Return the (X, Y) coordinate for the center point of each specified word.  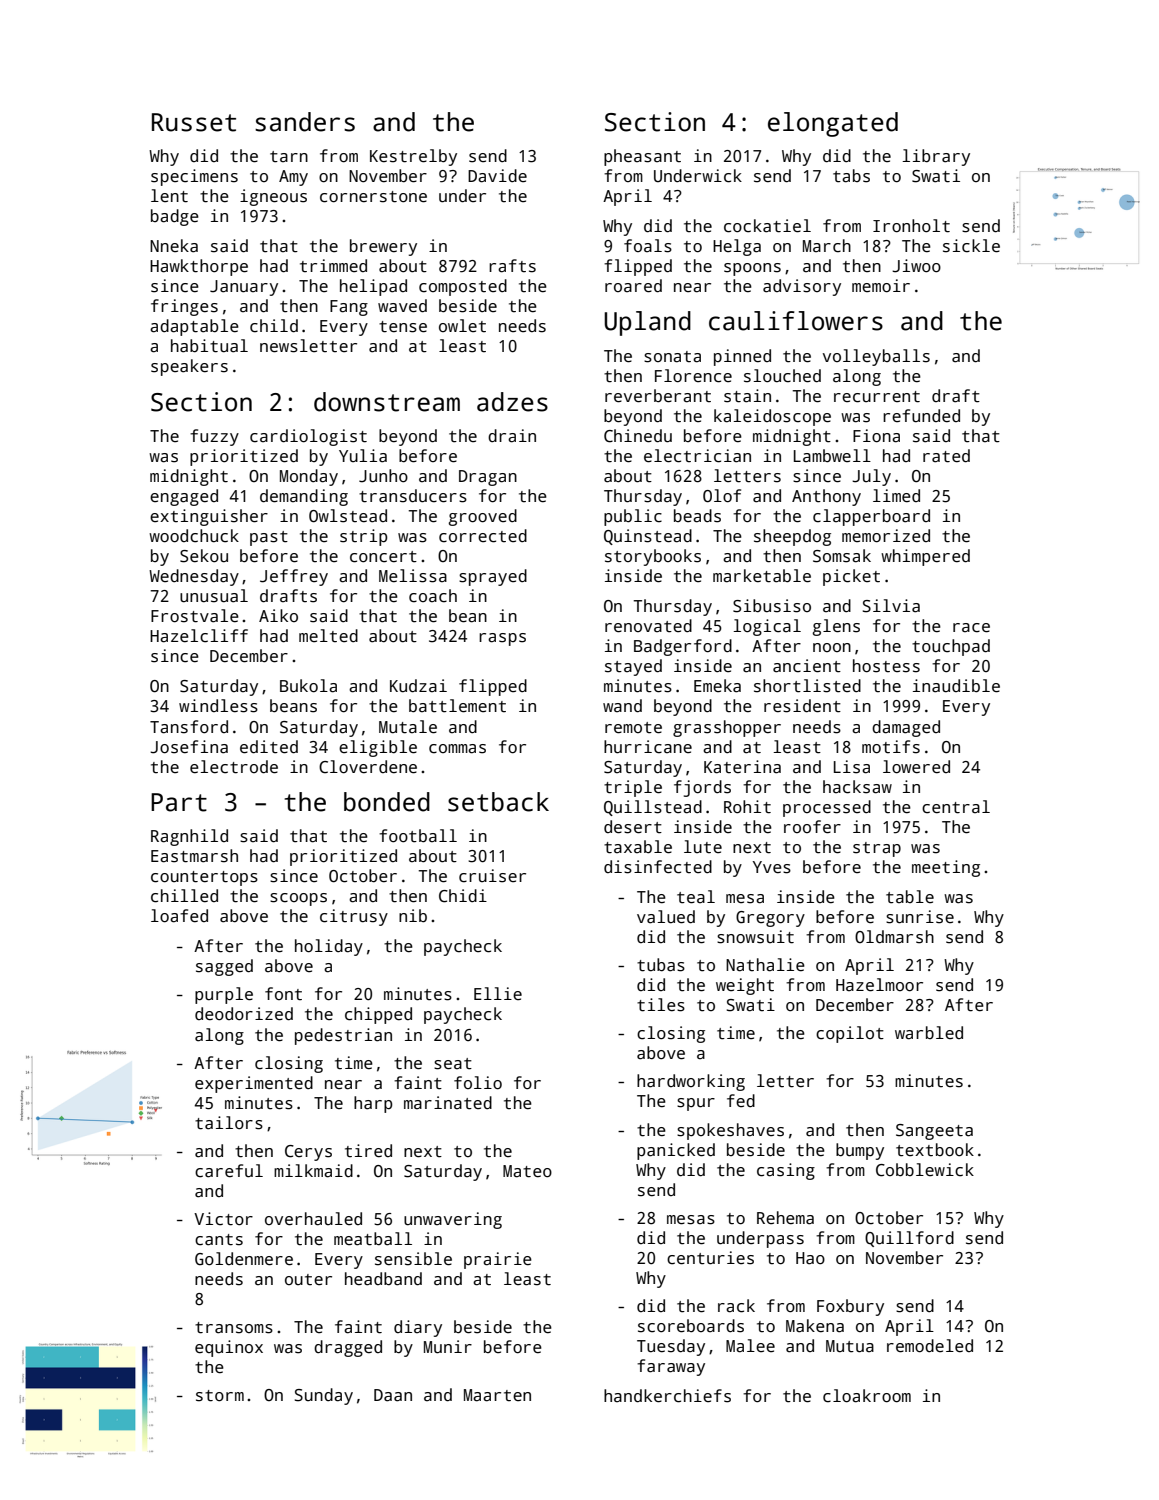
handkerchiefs (667, 1396)
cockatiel (767, 226)
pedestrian (343, 1036)
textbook (935, 1150)
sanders (305, 122)
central (956, 807)
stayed (633, 667)
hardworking (691, 1082)
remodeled (930, 1346)
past (269, 538)
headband (383, 1279)
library (936, 157)
